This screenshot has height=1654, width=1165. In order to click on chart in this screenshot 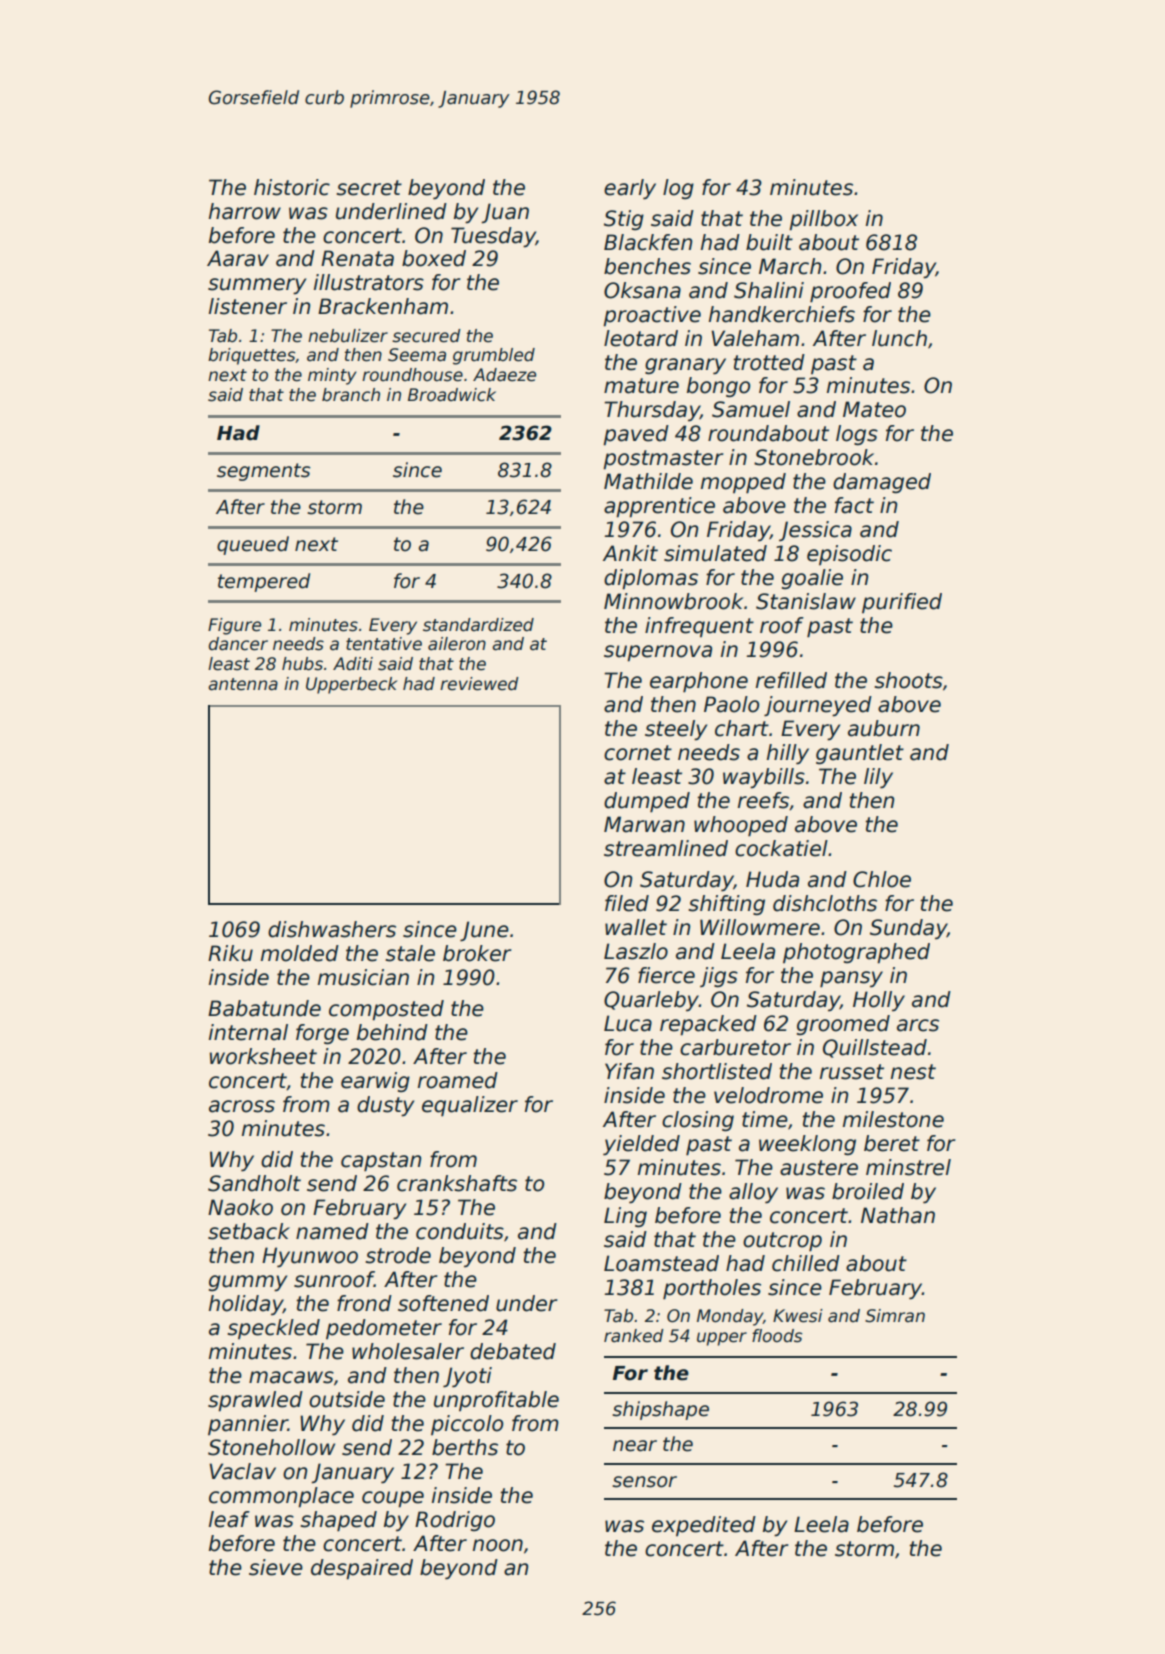, I will do `click(742, 728)`.
